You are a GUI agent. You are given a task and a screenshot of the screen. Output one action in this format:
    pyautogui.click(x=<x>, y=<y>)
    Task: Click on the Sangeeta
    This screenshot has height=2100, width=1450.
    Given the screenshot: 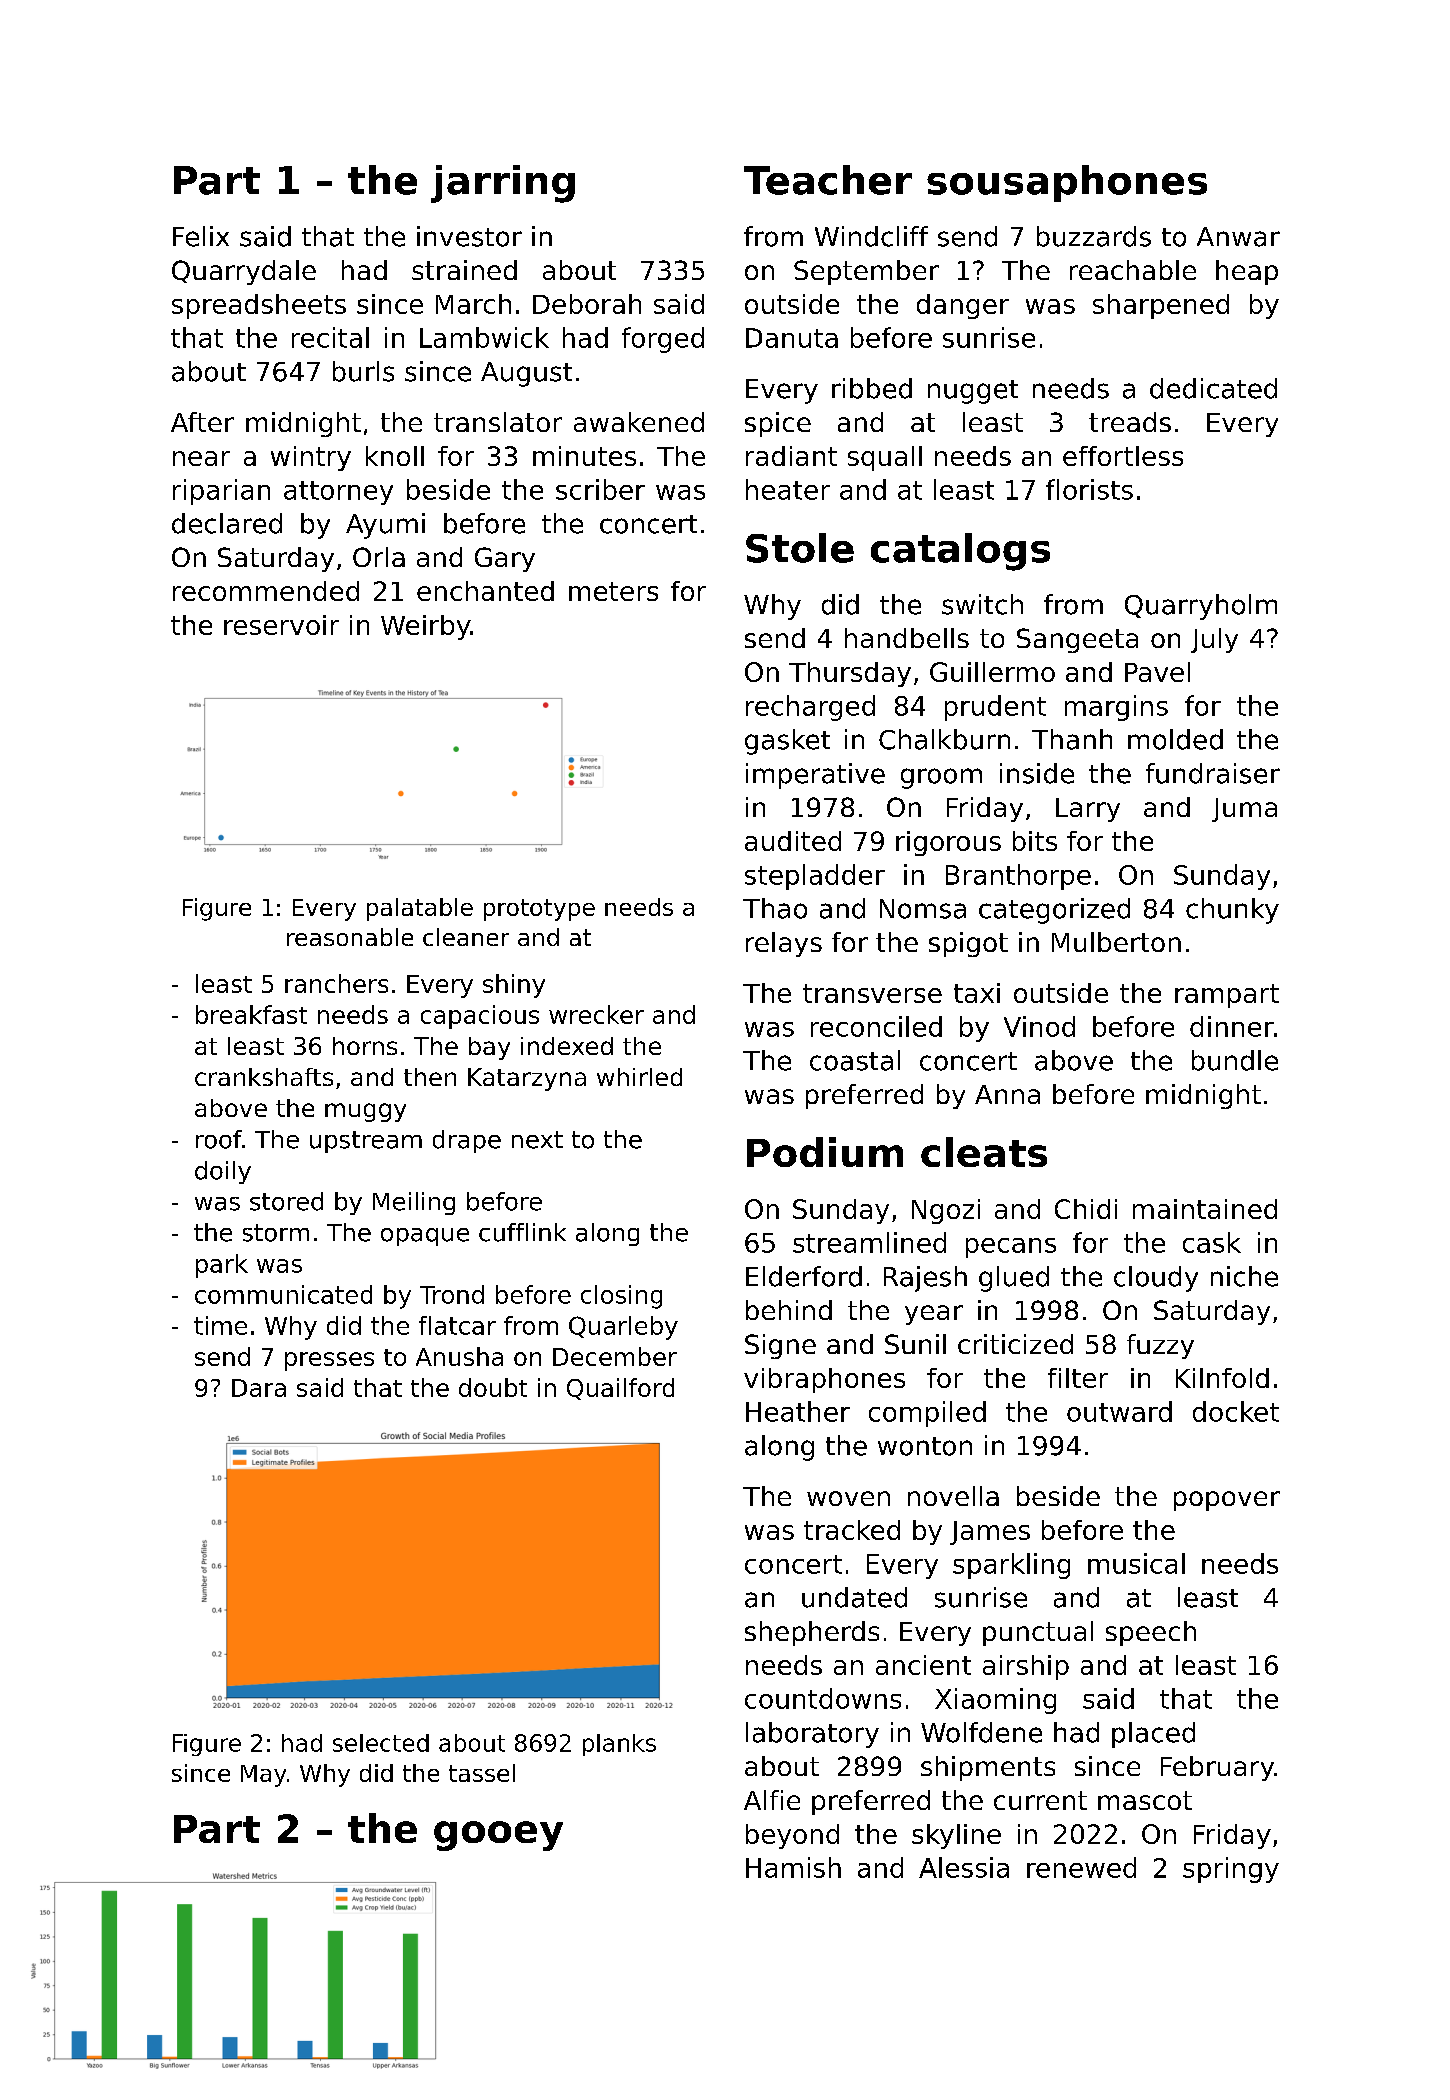 What is the action you would take?
    pyautogui.click(x=1077, y=640)
